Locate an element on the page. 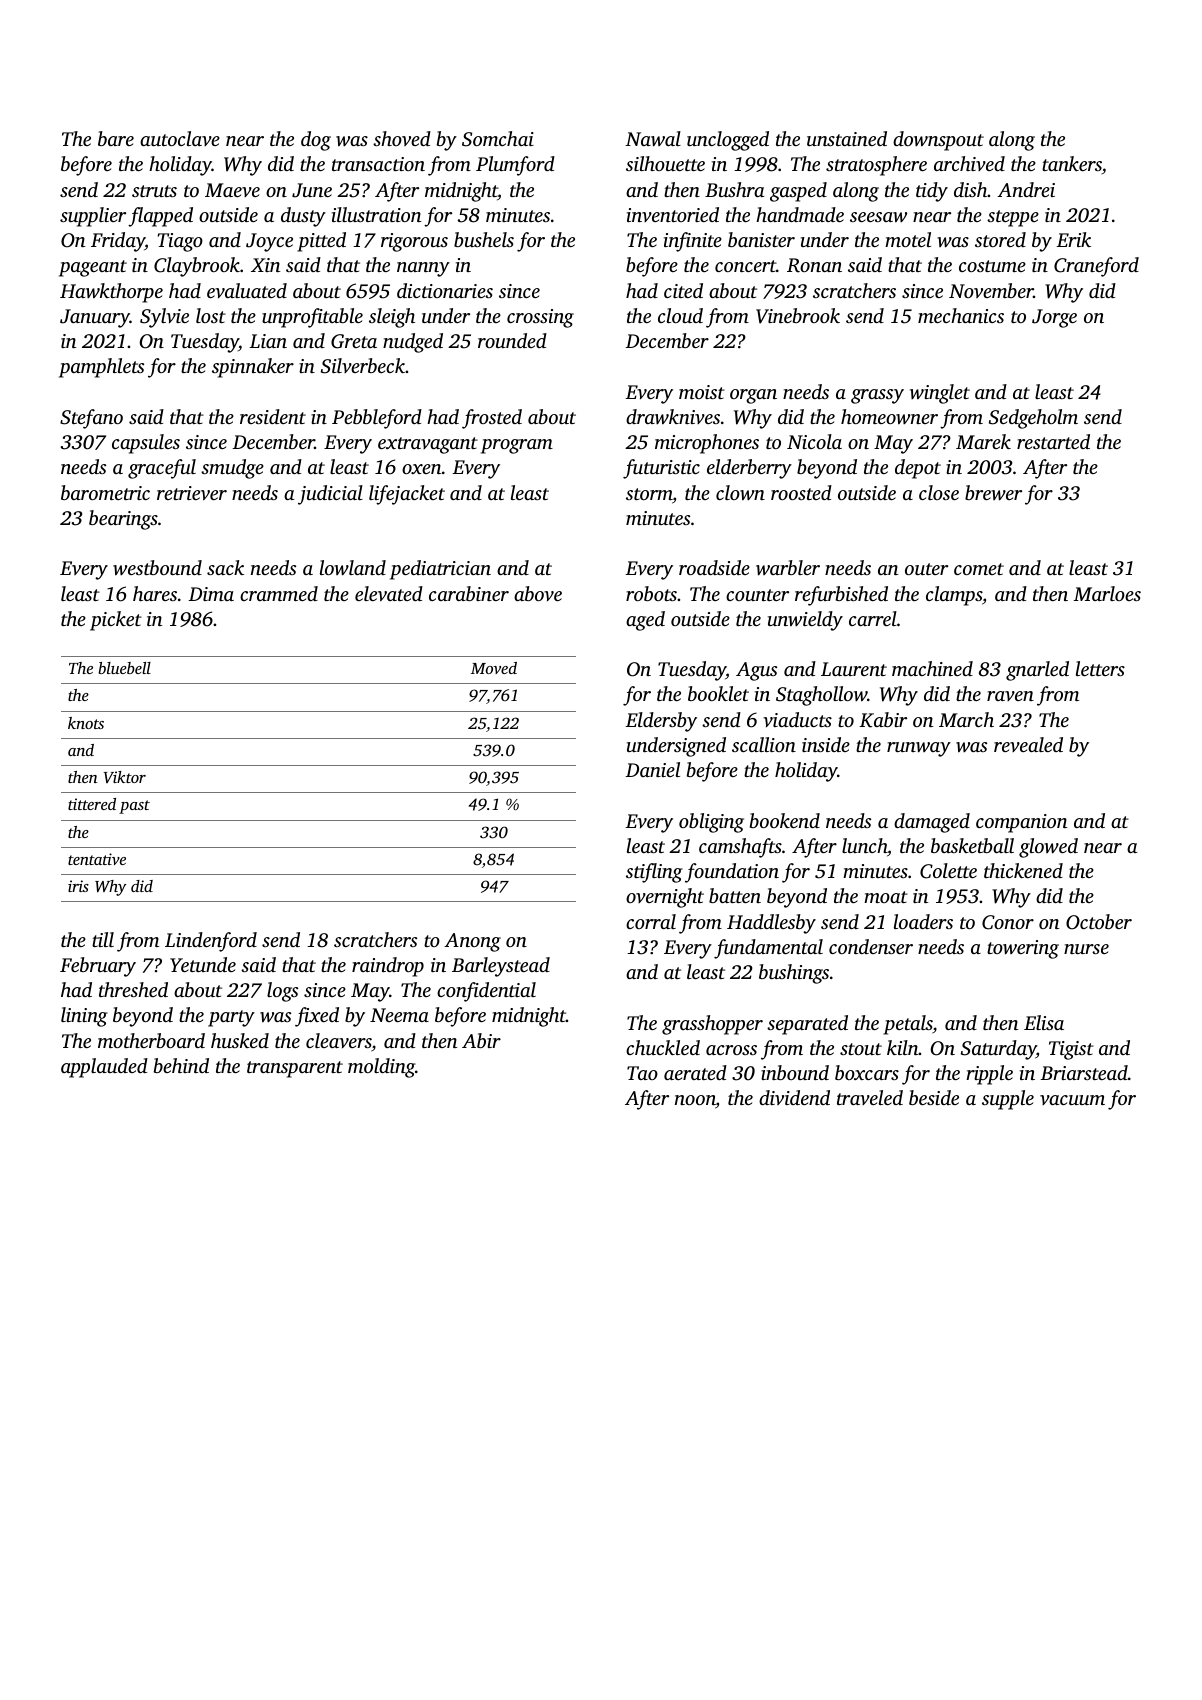 Image resolution: width=1202 pixels, height=1700 pixels. Pebbleford is located at coordinates (377, 419).
